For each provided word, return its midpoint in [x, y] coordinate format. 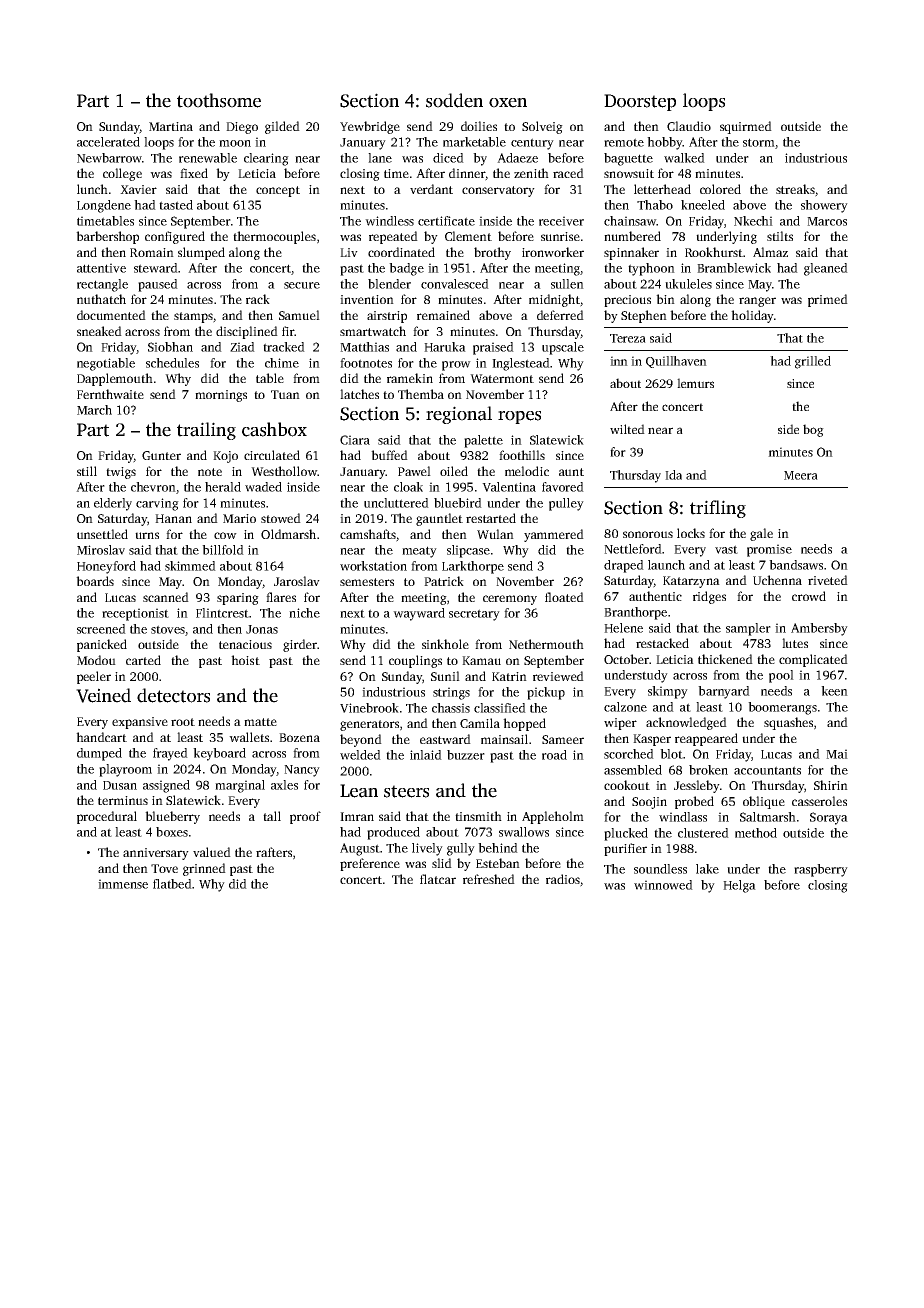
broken [708, 770]
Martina [171, 126]
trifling [718, 509]
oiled [454, 471]
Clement [468, 236]
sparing [238, 599]
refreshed [489, 879]
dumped [99, 754]
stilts [780, 236]
